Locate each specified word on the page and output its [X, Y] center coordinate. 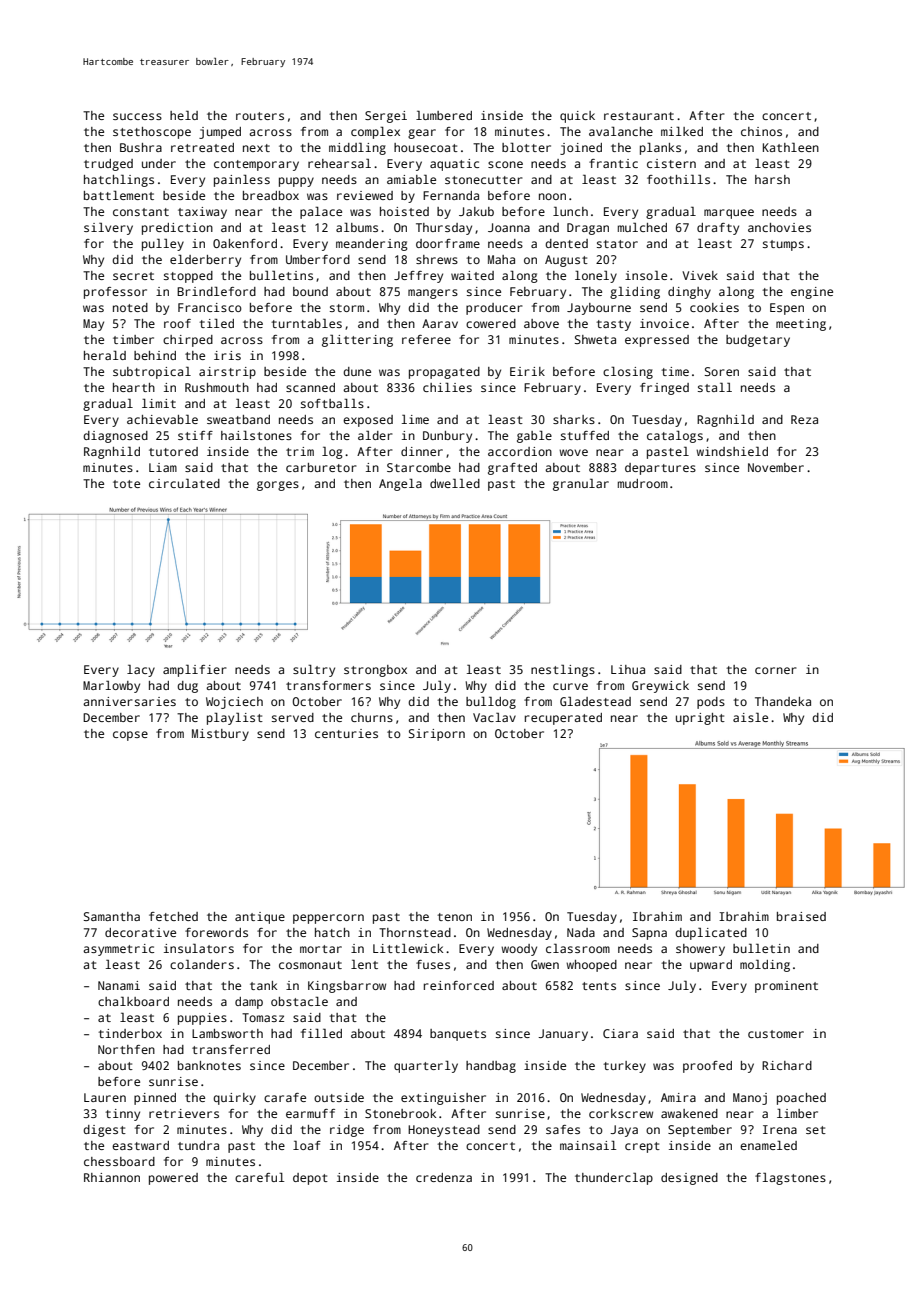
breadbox [271, 195]
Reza [804, 419]
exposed [368, 421]
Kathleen [791, 147]
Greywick [660, 687]
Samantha [112, 916]
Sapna [649, 934]
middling [357, 149]
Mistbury [220, 735]
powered [173, 1179]
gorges [278, 486]
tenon [454, 917]
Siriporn [437, 735]
